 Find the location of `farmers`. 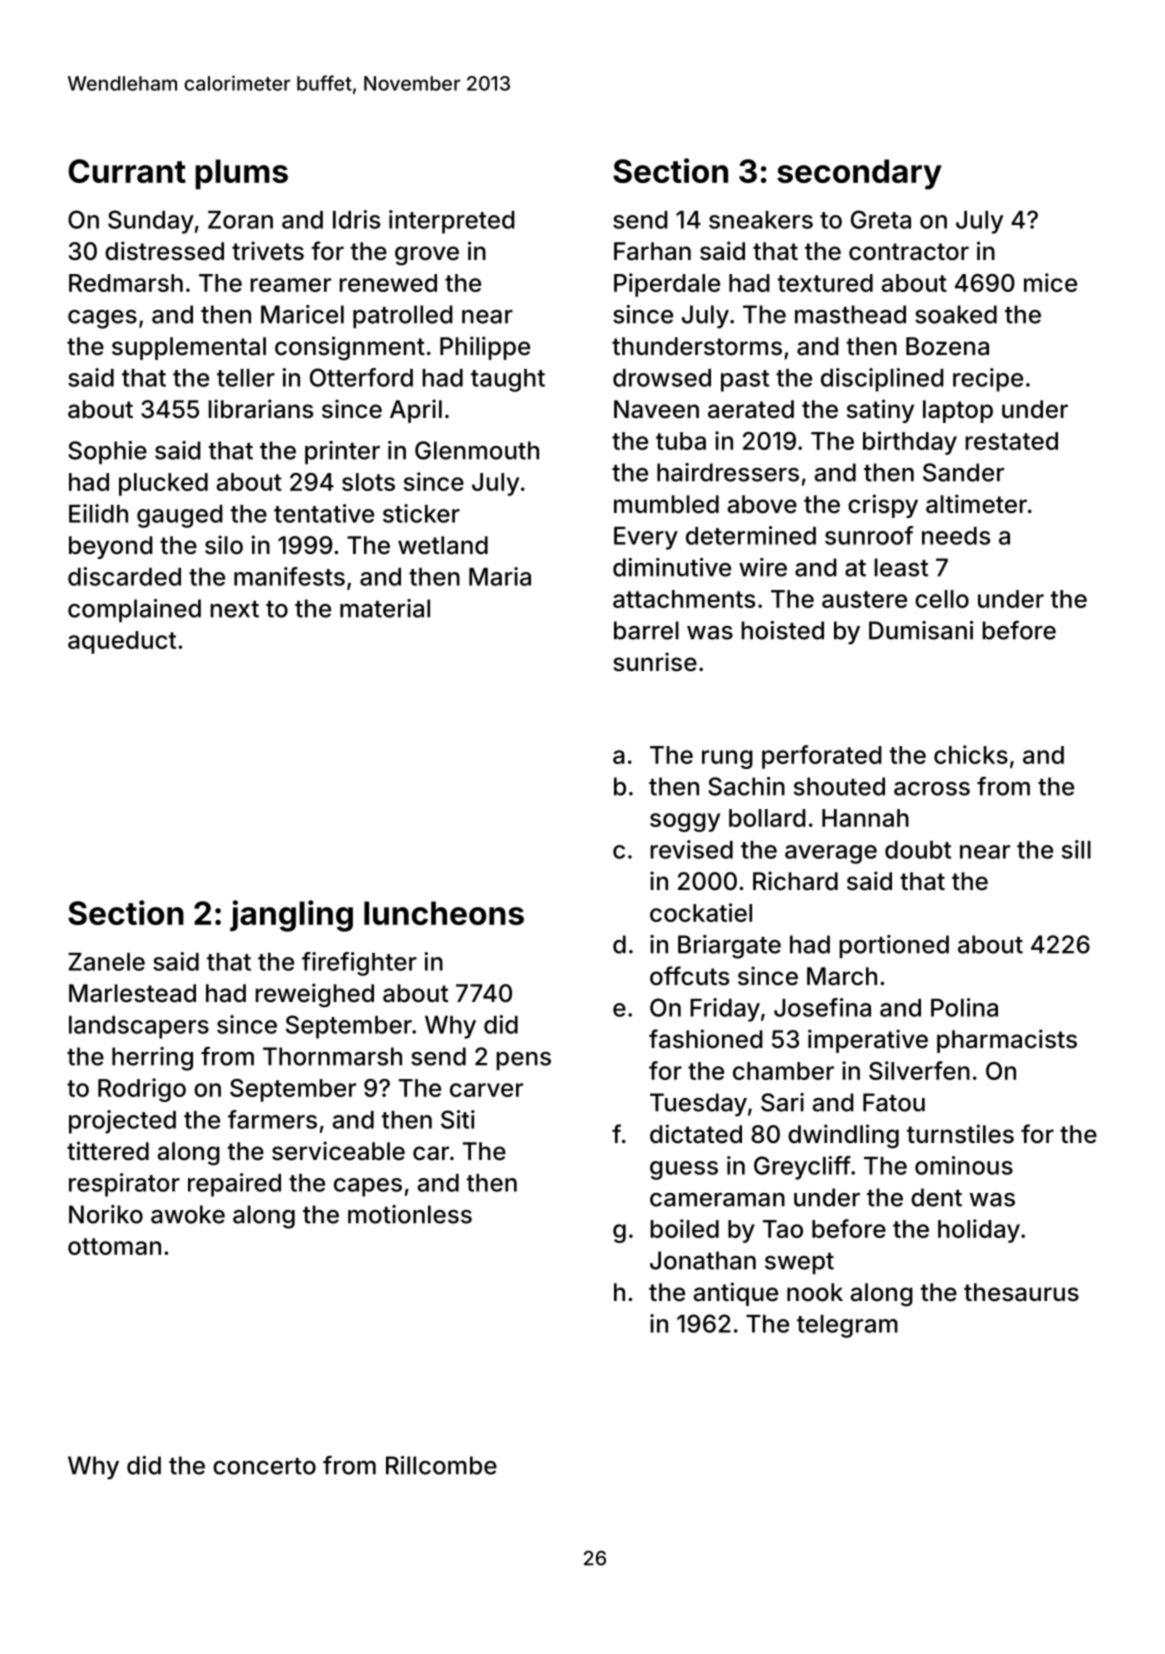

farmers is located at coordinates (272, 1119).
